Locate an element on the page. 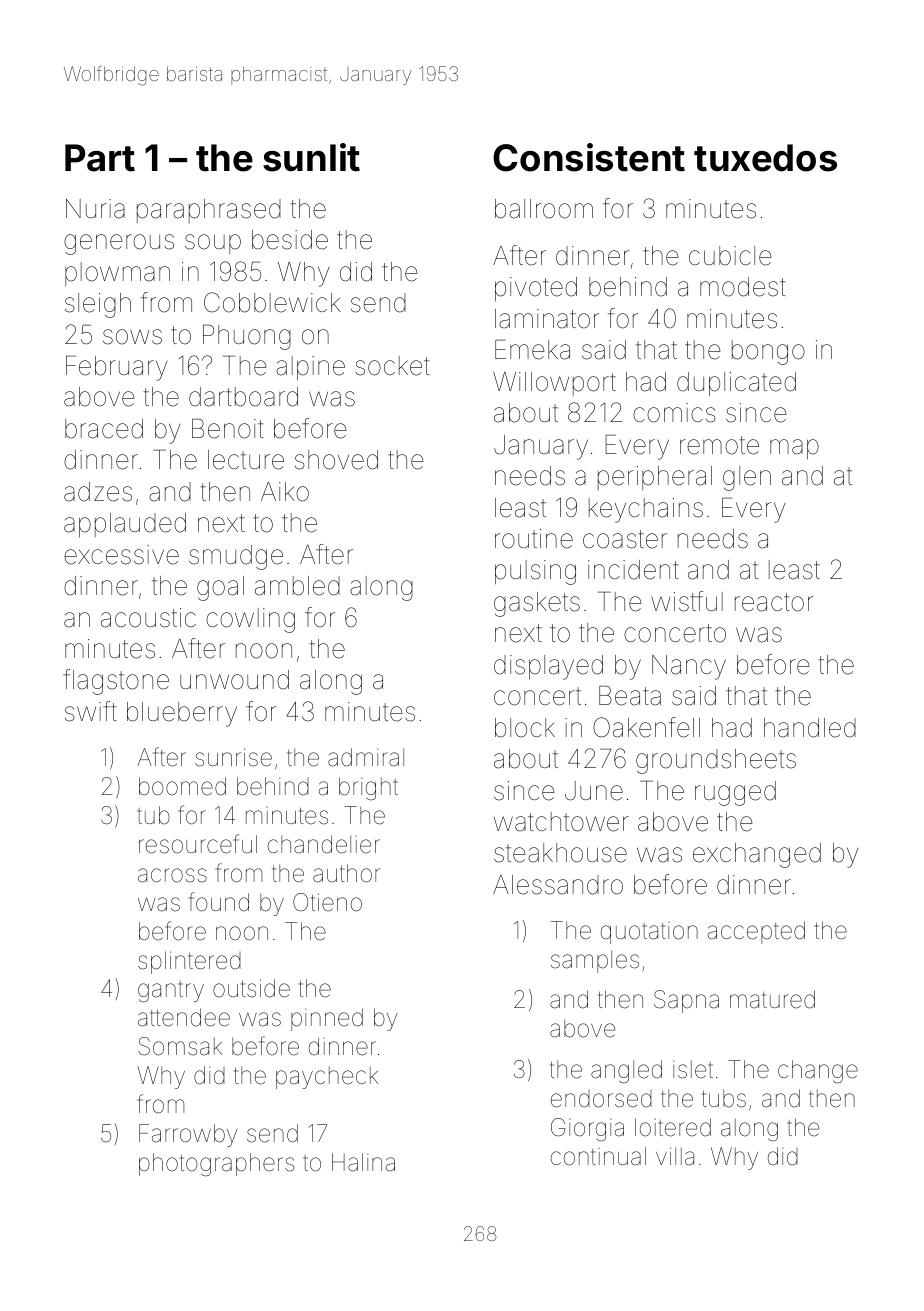 The height and width of the page is (1311, 924). photographers is located at coordinates (216, 1164).
